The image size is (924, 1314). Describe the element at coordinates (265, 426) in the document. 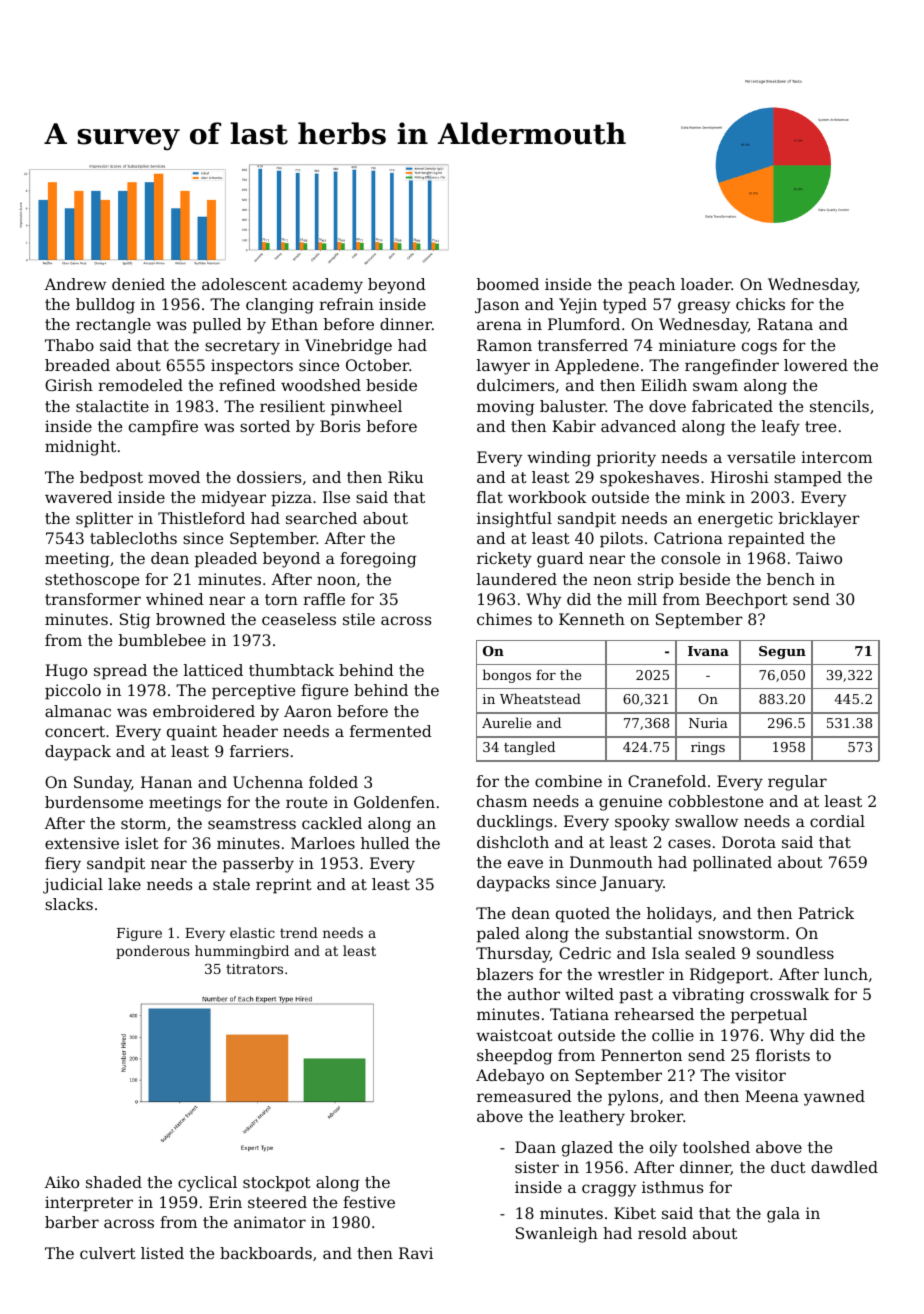

I see `sorted` at that location.
